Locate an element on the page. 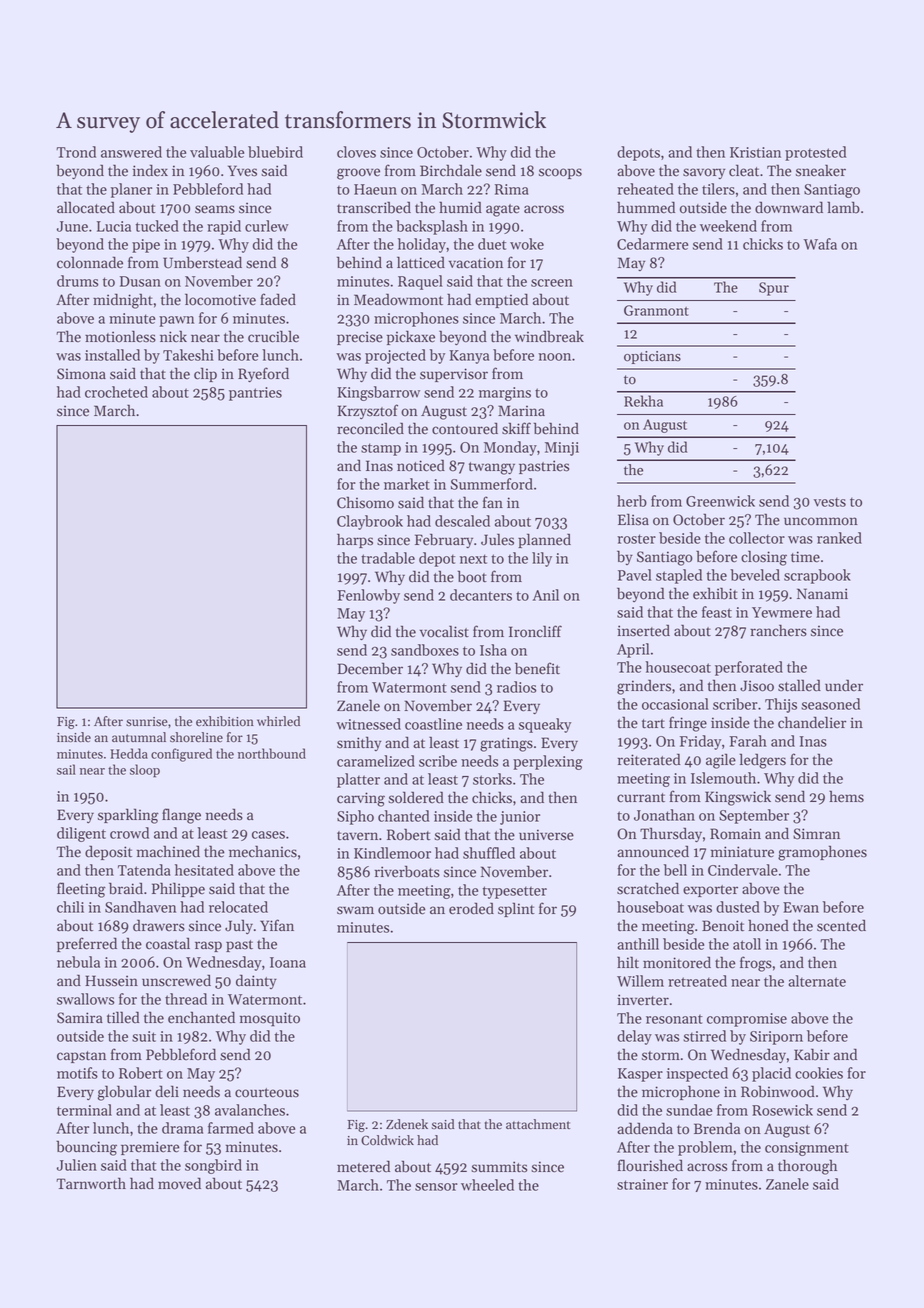  preferred is located at coordinates (87, 944).
